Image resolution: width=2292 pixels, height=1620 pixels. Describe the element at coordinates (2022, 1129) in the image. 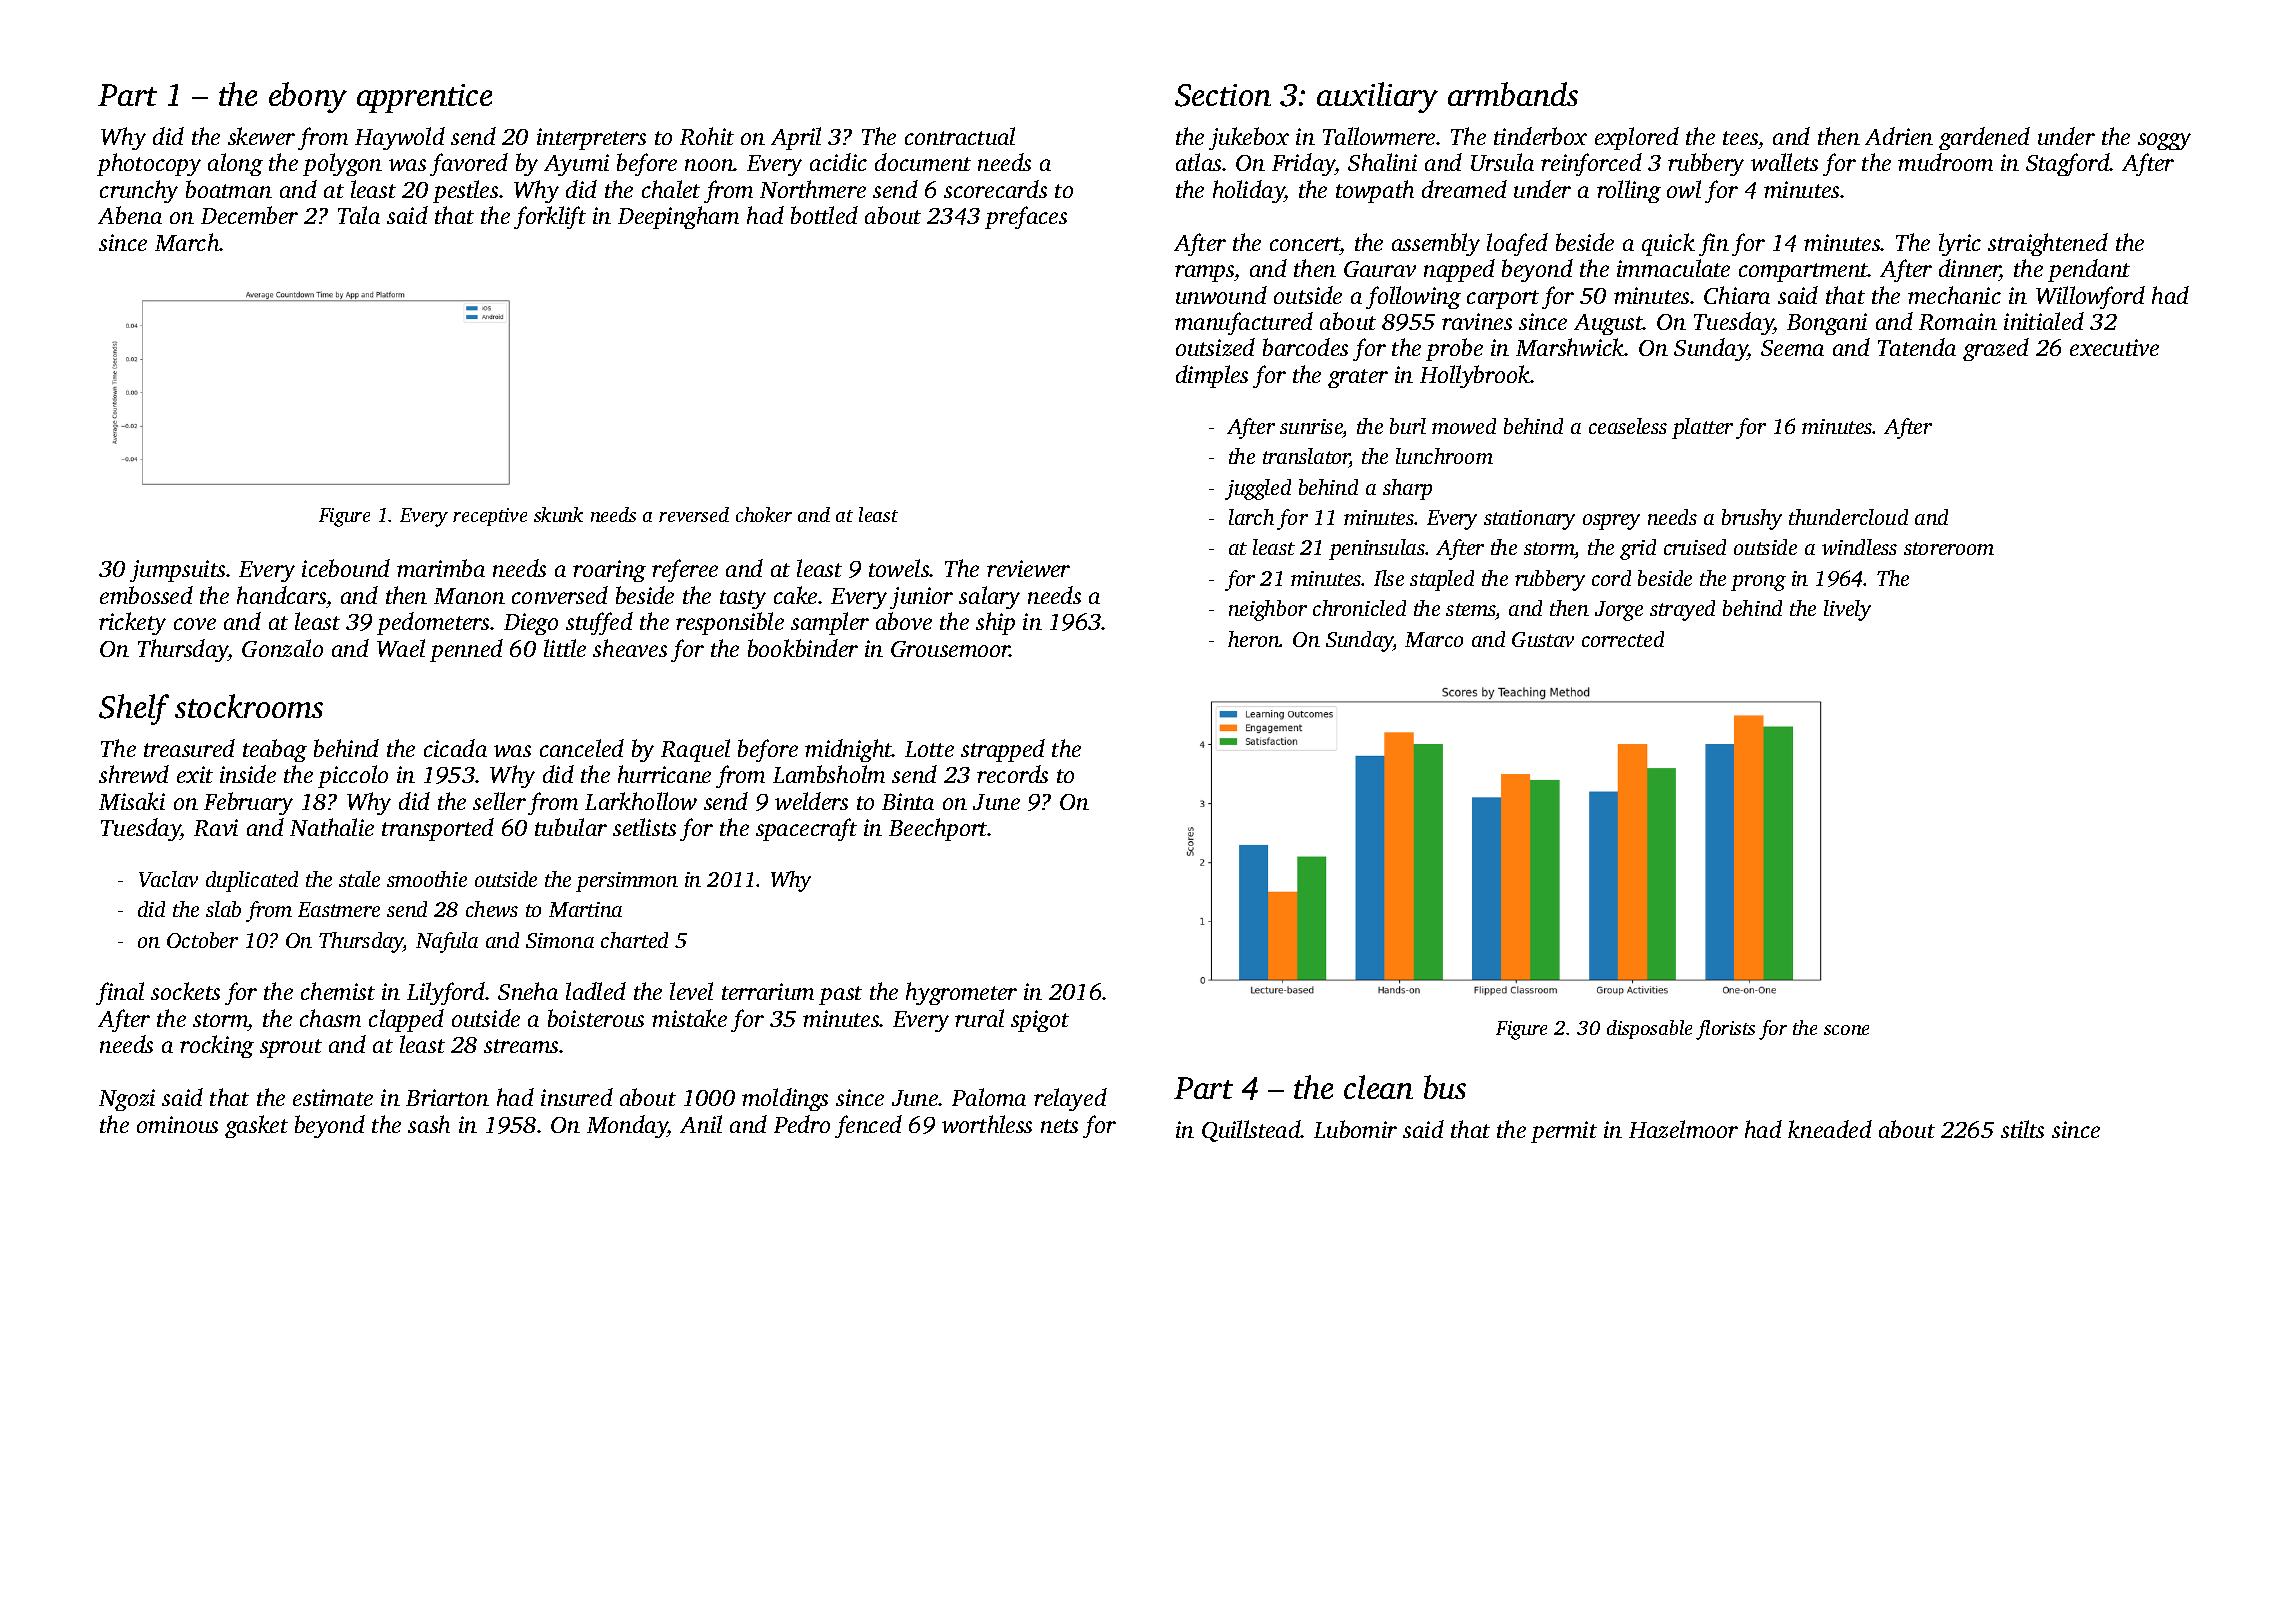

I see `stilts` at that location.
